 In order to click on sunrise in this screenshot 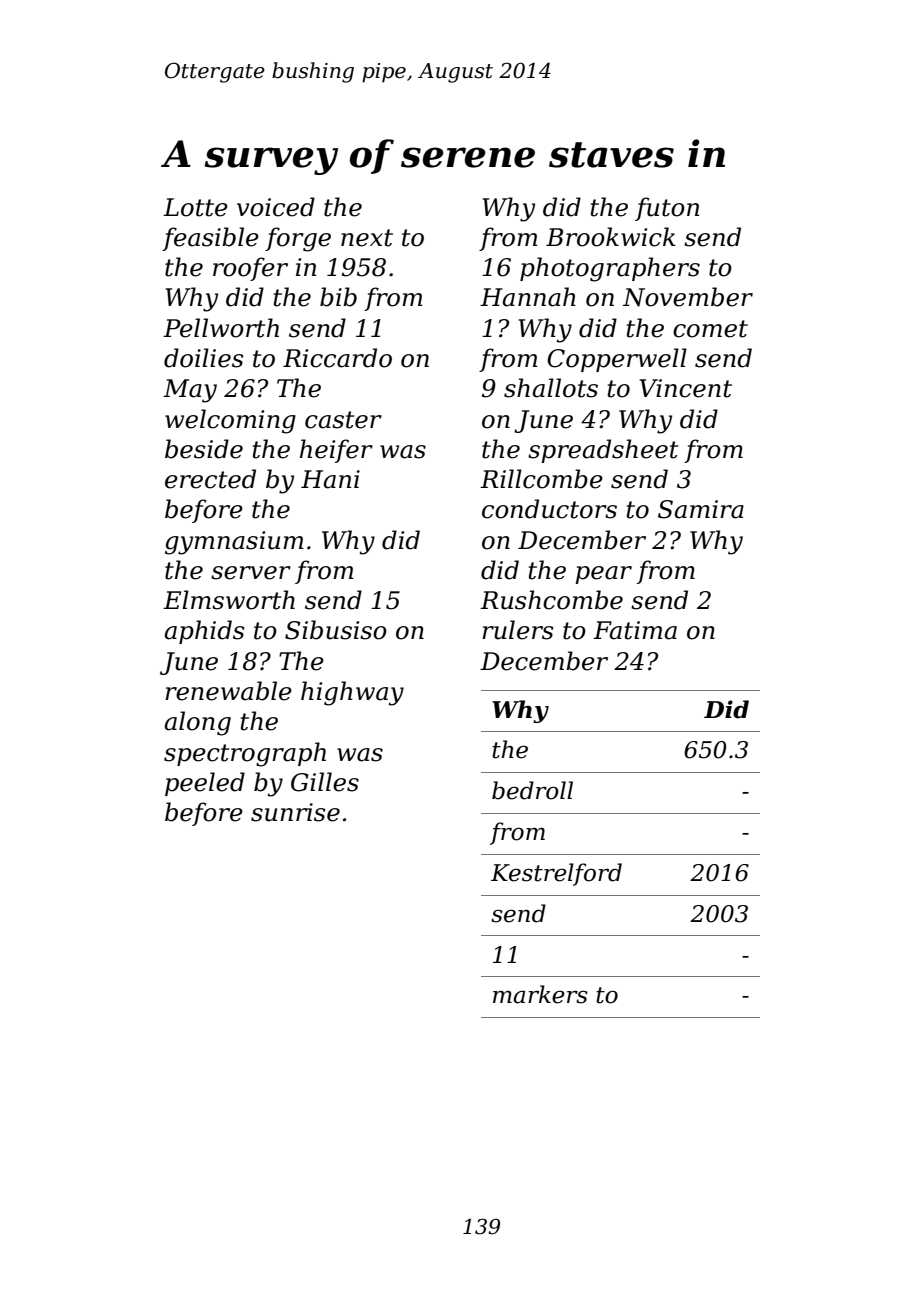, I will do `click(295, 812)`.
